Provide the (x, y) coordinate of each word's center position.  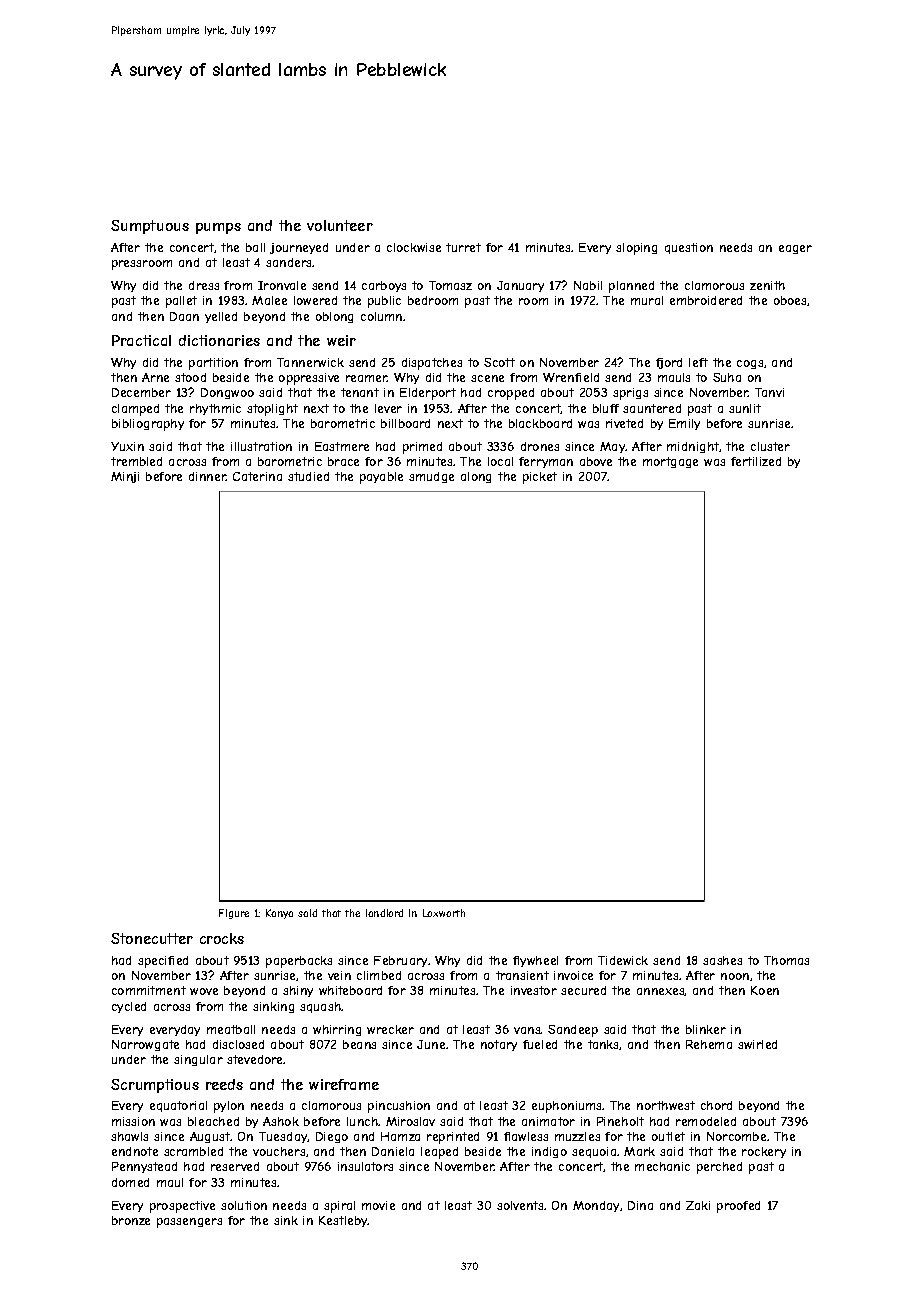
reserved (235, 1166)
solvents (520, 1205)
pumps (218, 228)
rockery (764, 1152)
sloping (636, 249)
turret (463, 247)
